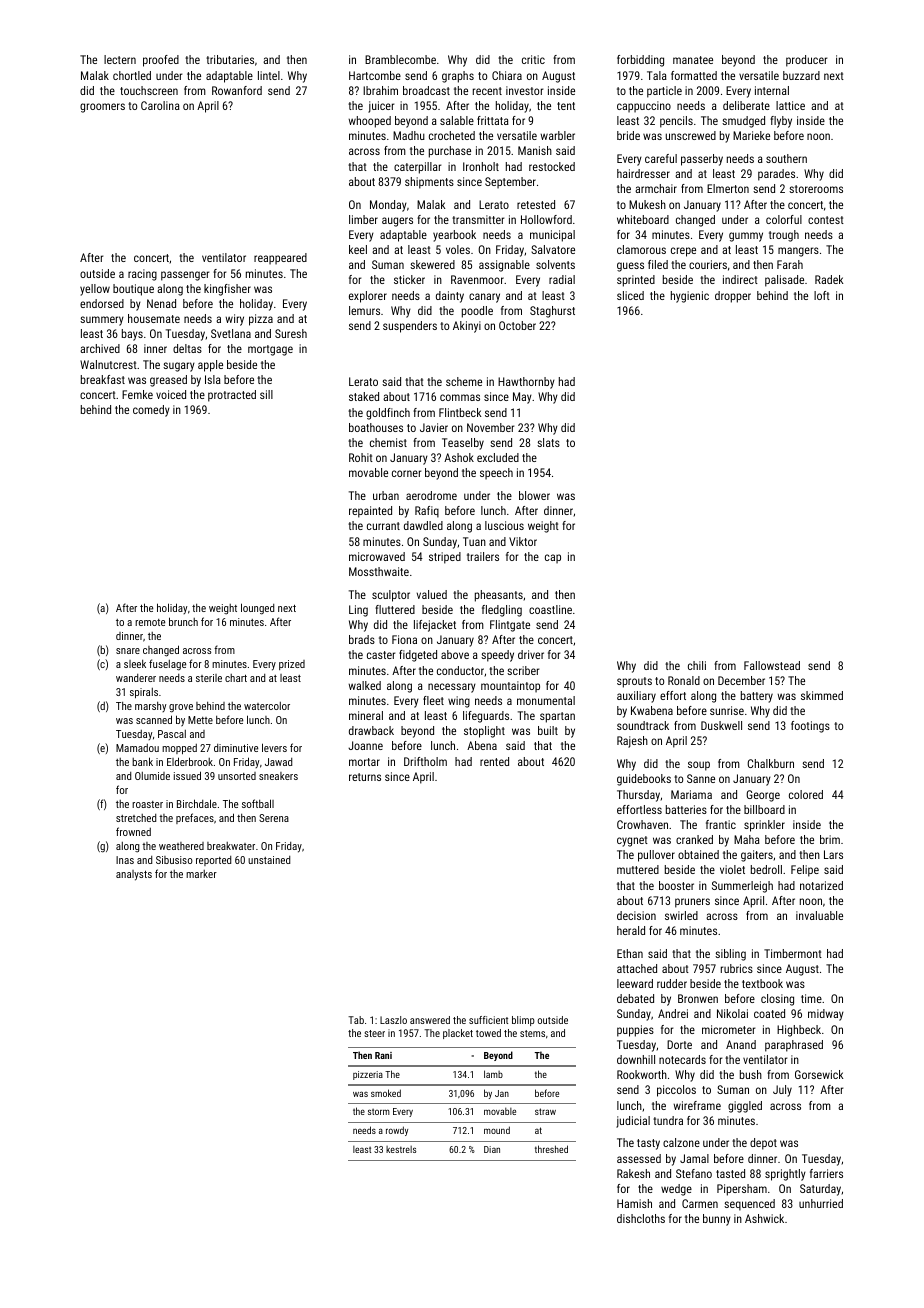 This screenshot has width=924, height=1308. Describe the element at coordinates (160, 105) in the screenshot. I see `Carolina` at that location.
